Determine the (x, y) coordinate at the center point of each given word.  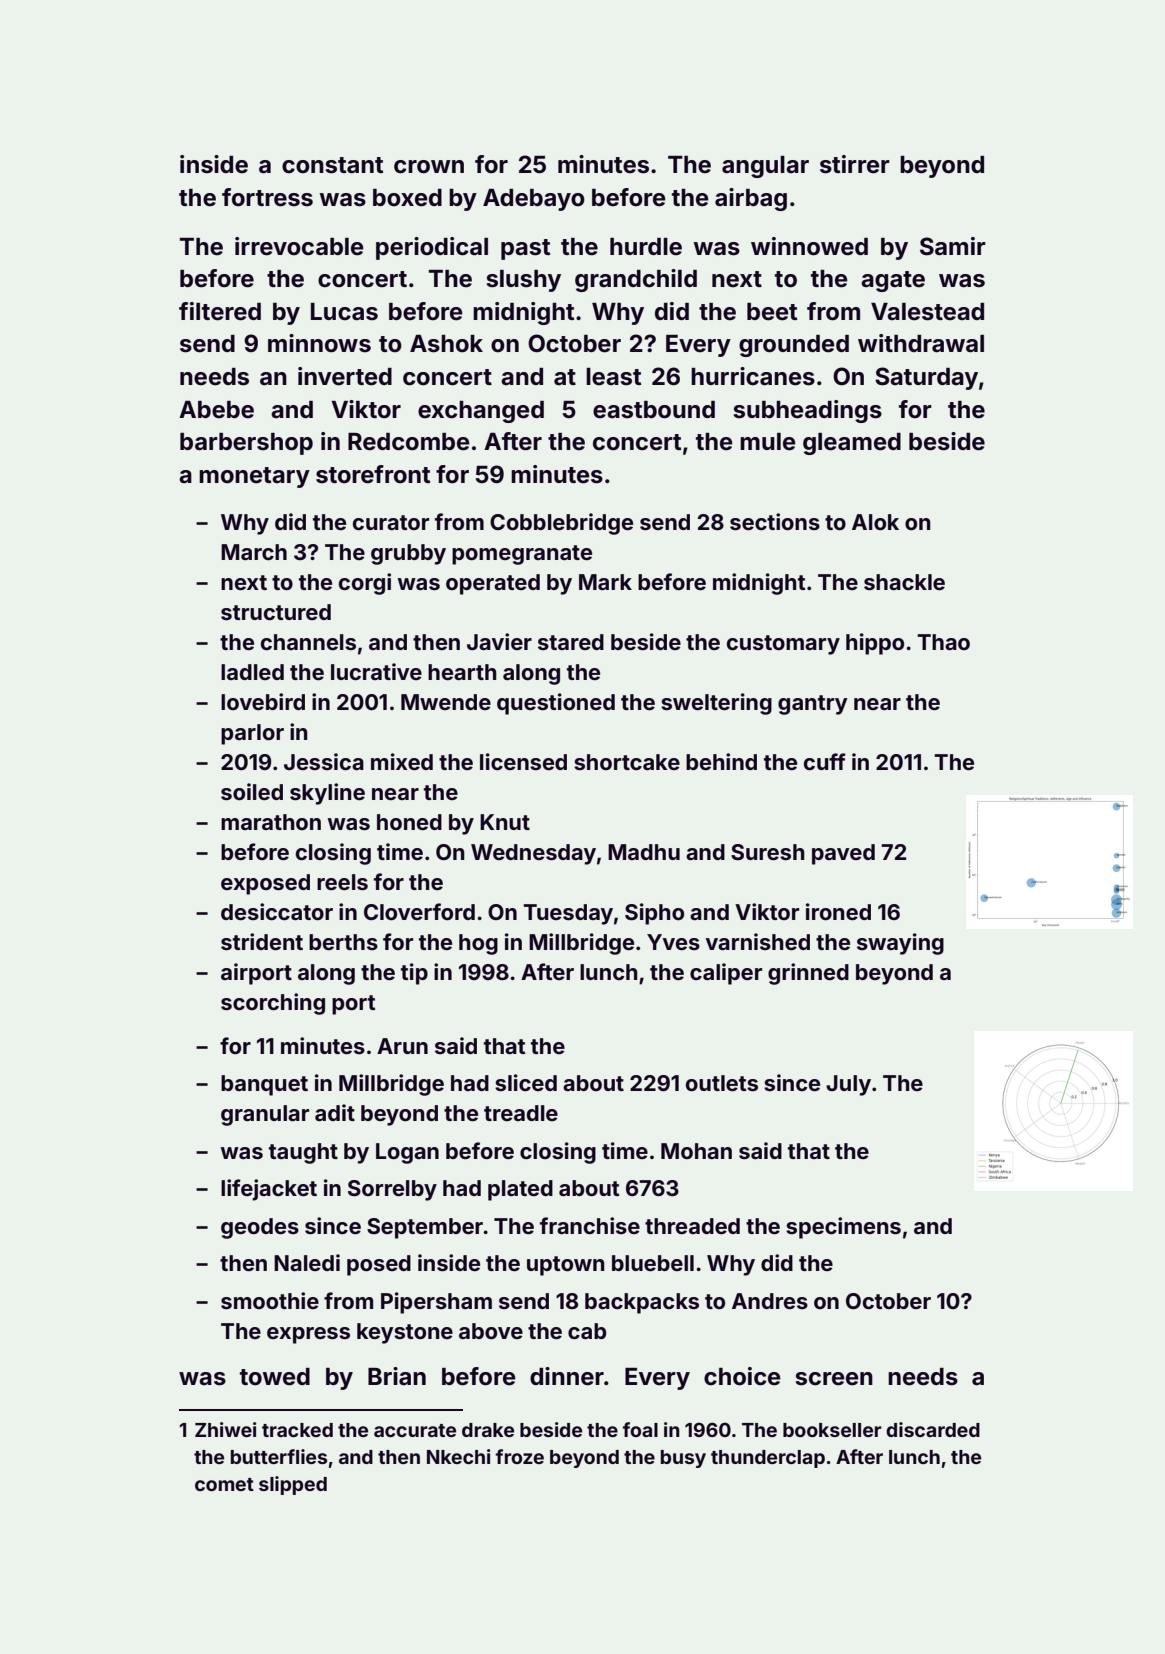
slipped (293, 1485)
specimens (843, 1228)
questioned (556, 704)
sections (775, 521)
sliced (526, 1082)
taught (303, 1153)
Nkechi (459, 1456)
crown (429, 167)
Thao (943, 642)
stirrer (855, 164)
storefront (373, 474)
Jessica (324, 761)
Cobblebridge (561, 524)
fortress (267, 197)
